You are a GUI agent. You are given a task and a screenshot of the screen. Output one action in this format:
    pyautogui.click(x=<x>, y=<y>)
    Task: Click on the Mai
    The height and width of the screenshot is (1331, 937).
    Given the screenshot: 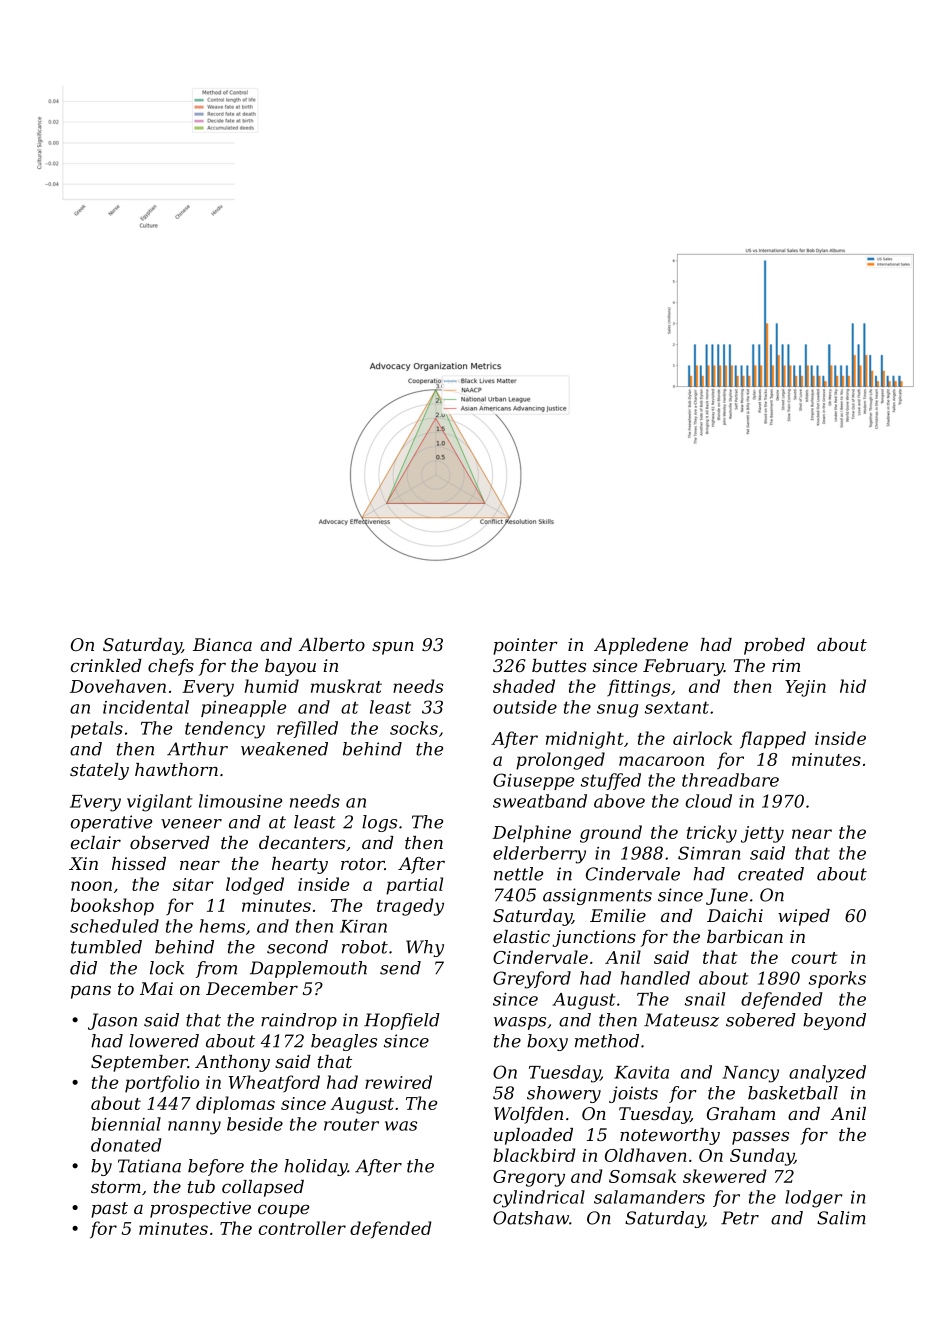 What is the action you would take?
    pyautogui.click(x=156, y=988)
